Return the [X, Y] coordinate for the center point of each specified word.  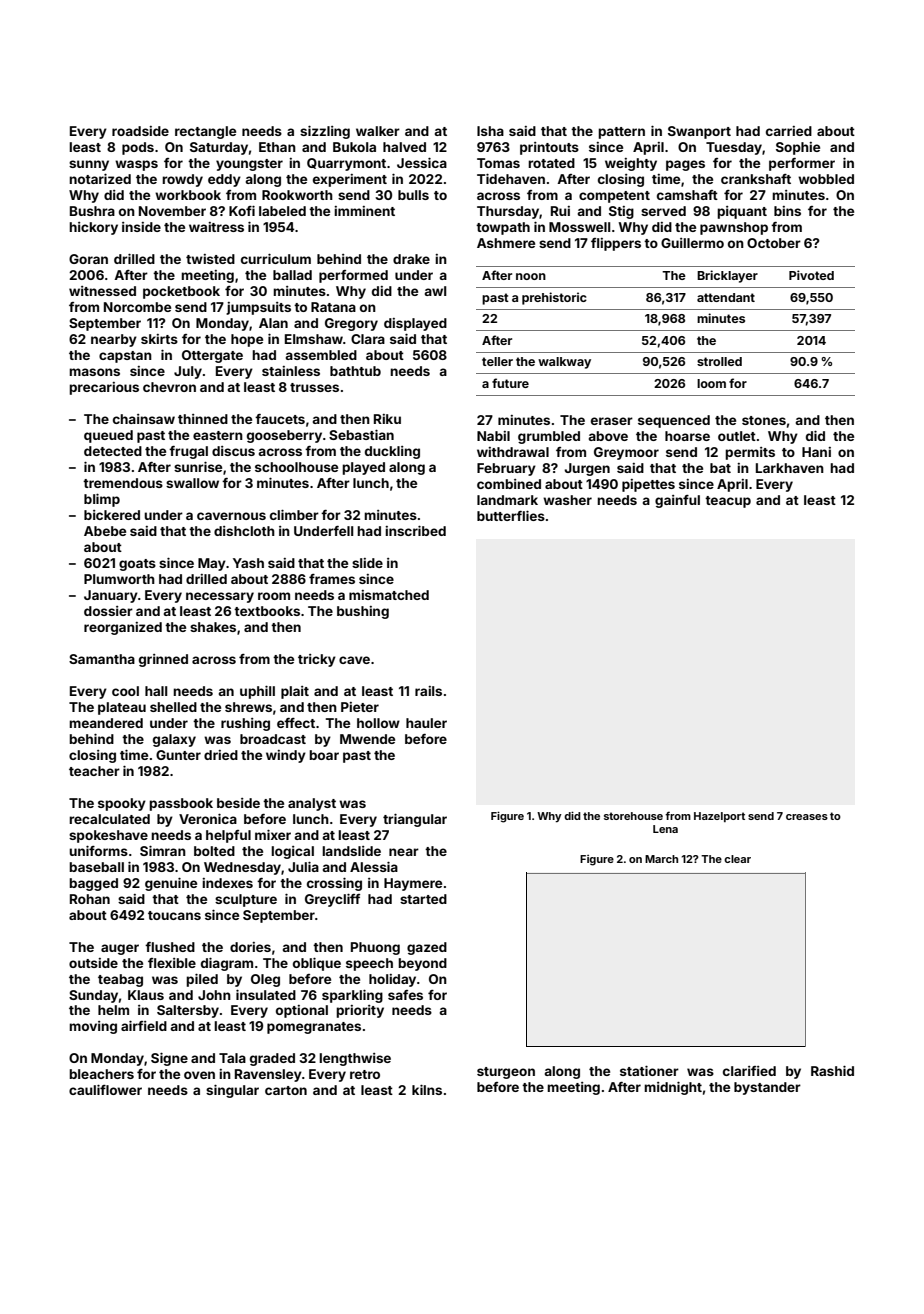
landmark [507, 500]
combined [509, 484]
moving [93, 1027]
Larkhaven [790, 468]
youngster [249, 165]
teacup [728, 502]
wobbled [826, 179]
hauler [426, 723]
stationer [649, 1071]
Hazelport [719, 817]
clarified [749, 1071]
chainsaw [144, 419]
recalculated [109, 819]
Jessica [422, 163]
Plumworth [119, 579]
